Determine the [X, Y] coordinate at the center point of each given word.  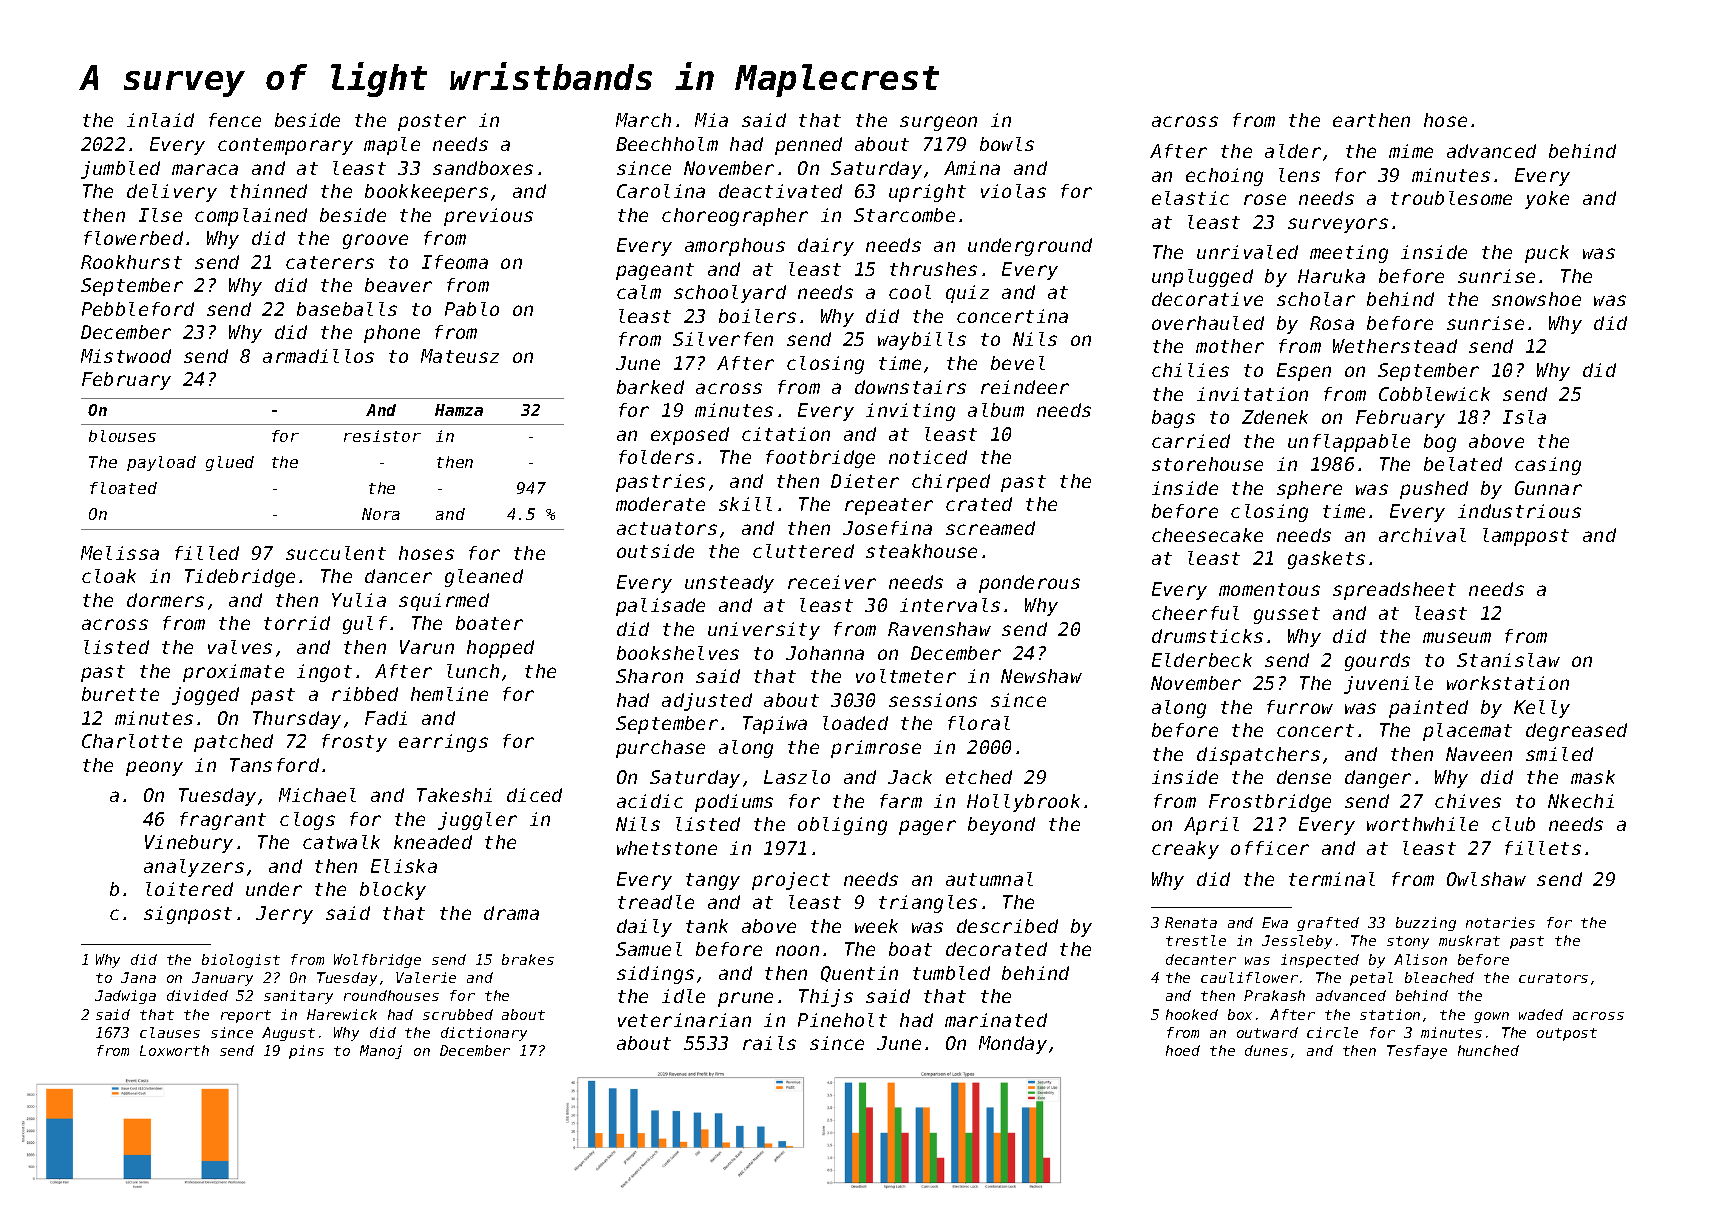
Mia [711, 120]
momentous [1269, 589]
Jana [138, 977]
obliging [842, 826]
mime [1411, 151]
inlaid [160, 120]
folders [656, 457]
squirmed [444, 602]
